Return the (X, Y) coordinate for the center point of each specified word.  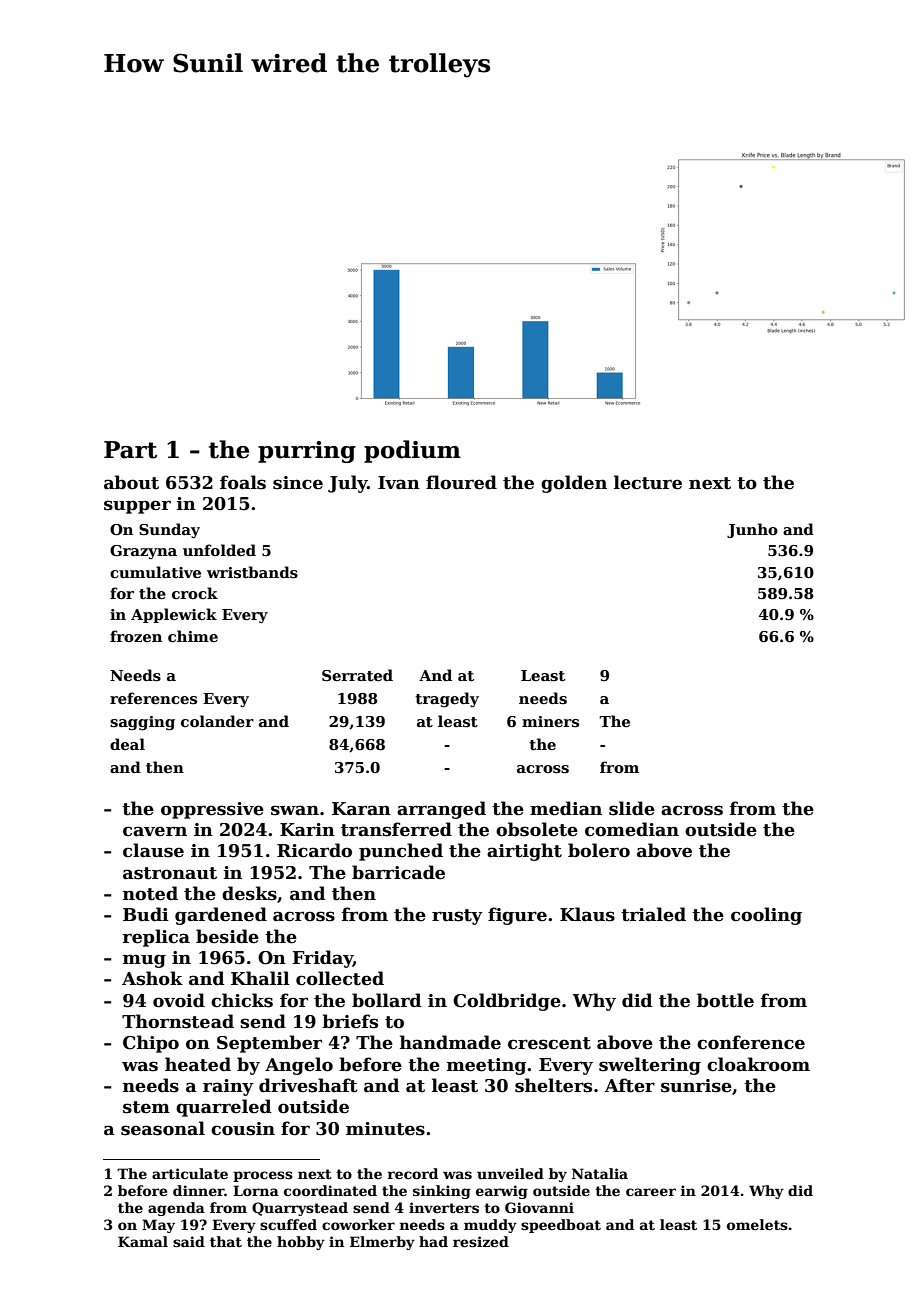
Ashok (152, 978)
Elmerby (382, 1243)
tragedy (447, 700)
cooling (766, 916)
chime (193, 636)
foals (243, 482)
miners (550, 721)
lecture (648, 482)
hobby (301, 1243)
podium (412, 451)
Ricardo (314, 850)
